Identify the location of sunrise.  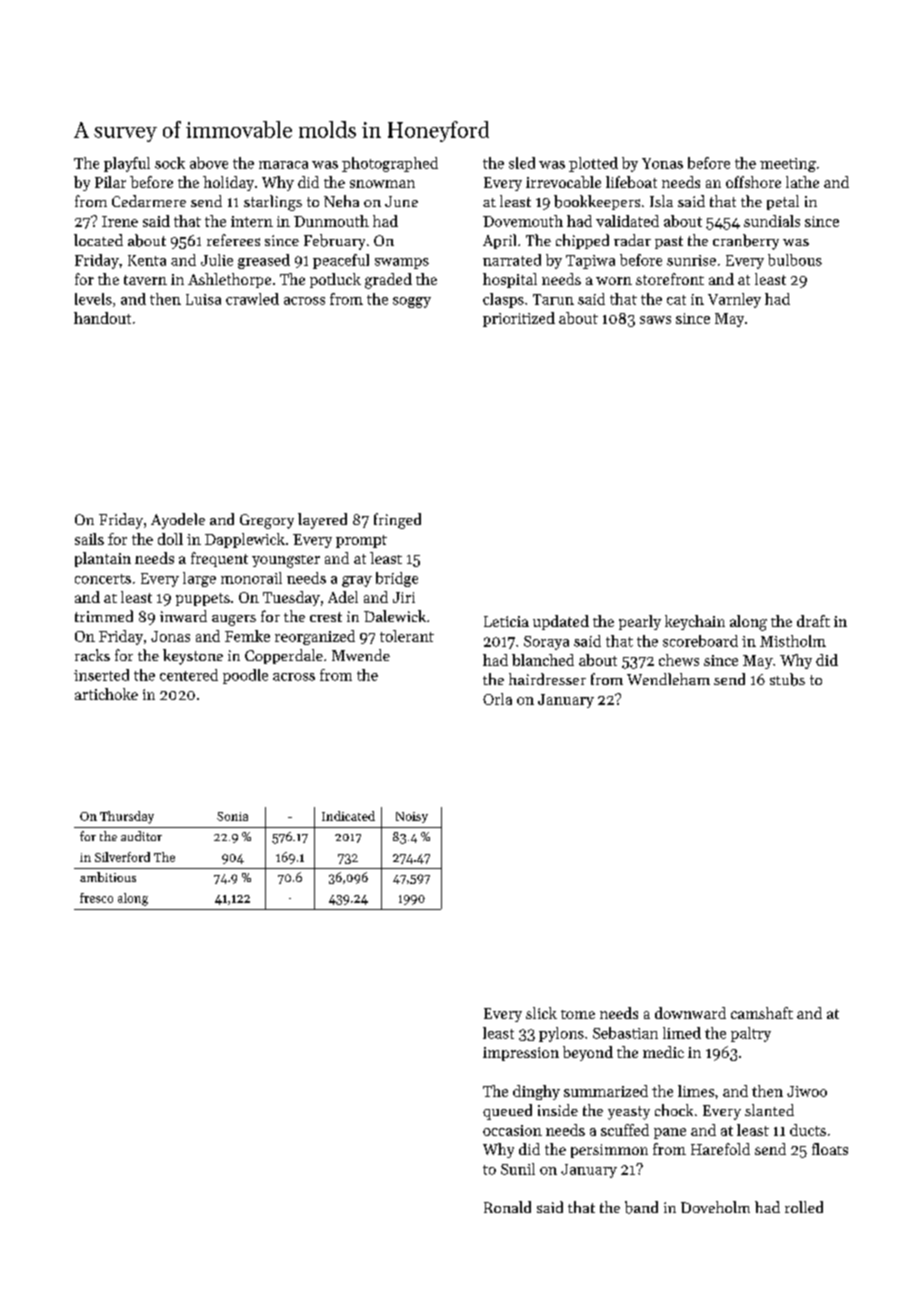
(691, 260).
